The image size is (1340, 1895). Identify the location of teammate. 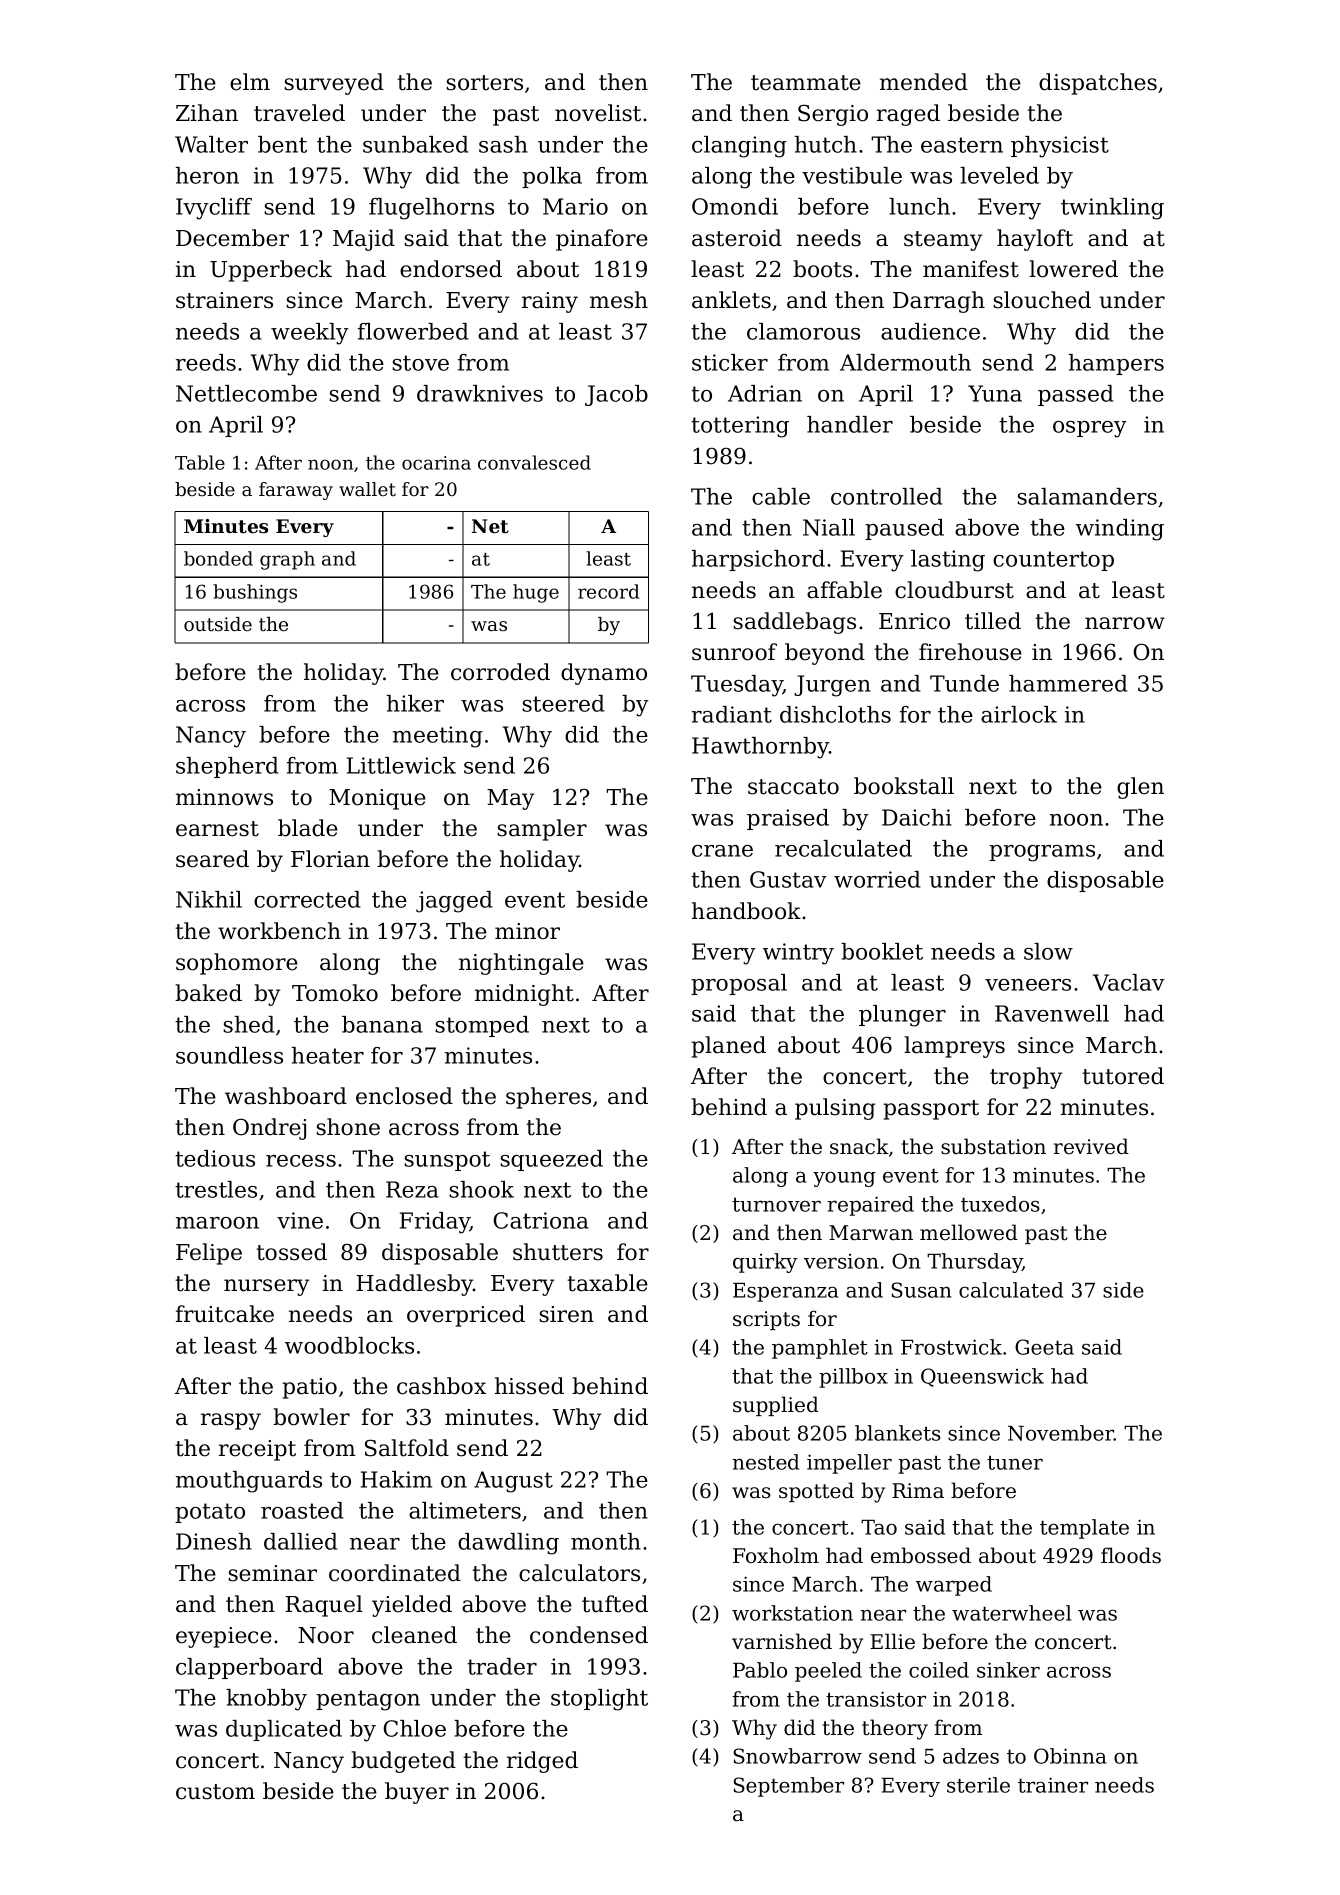
(806, 83).
